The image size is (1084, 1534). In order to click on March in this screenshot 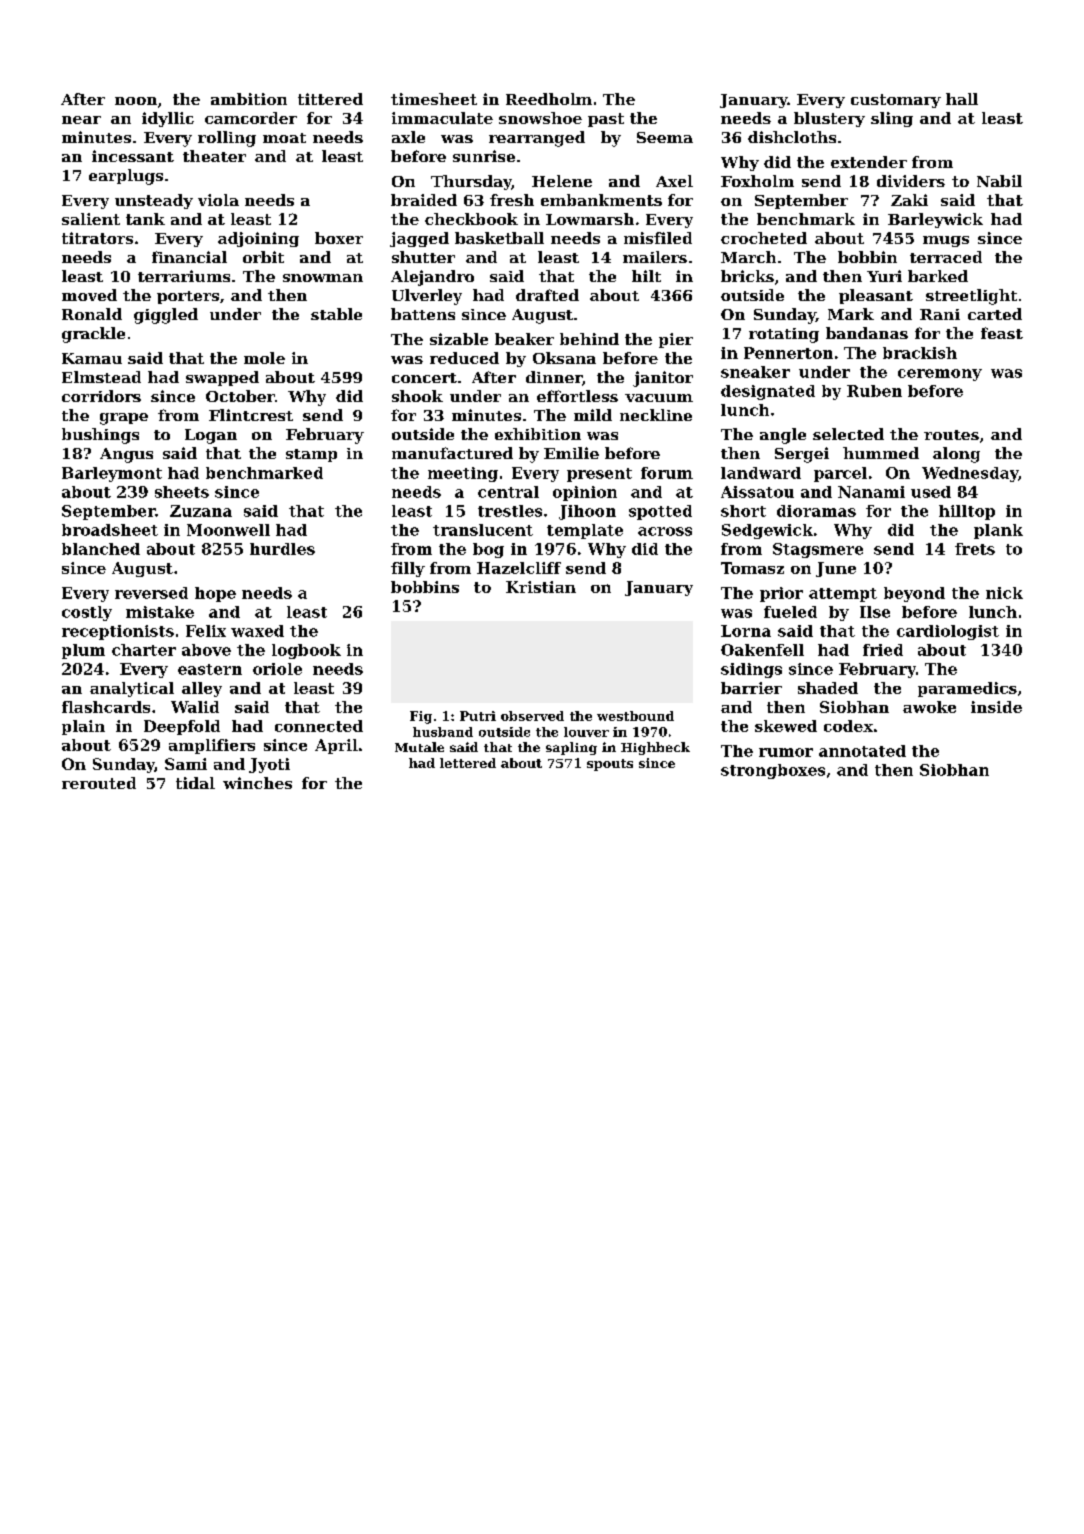, I will do `click(748, 257)`.
